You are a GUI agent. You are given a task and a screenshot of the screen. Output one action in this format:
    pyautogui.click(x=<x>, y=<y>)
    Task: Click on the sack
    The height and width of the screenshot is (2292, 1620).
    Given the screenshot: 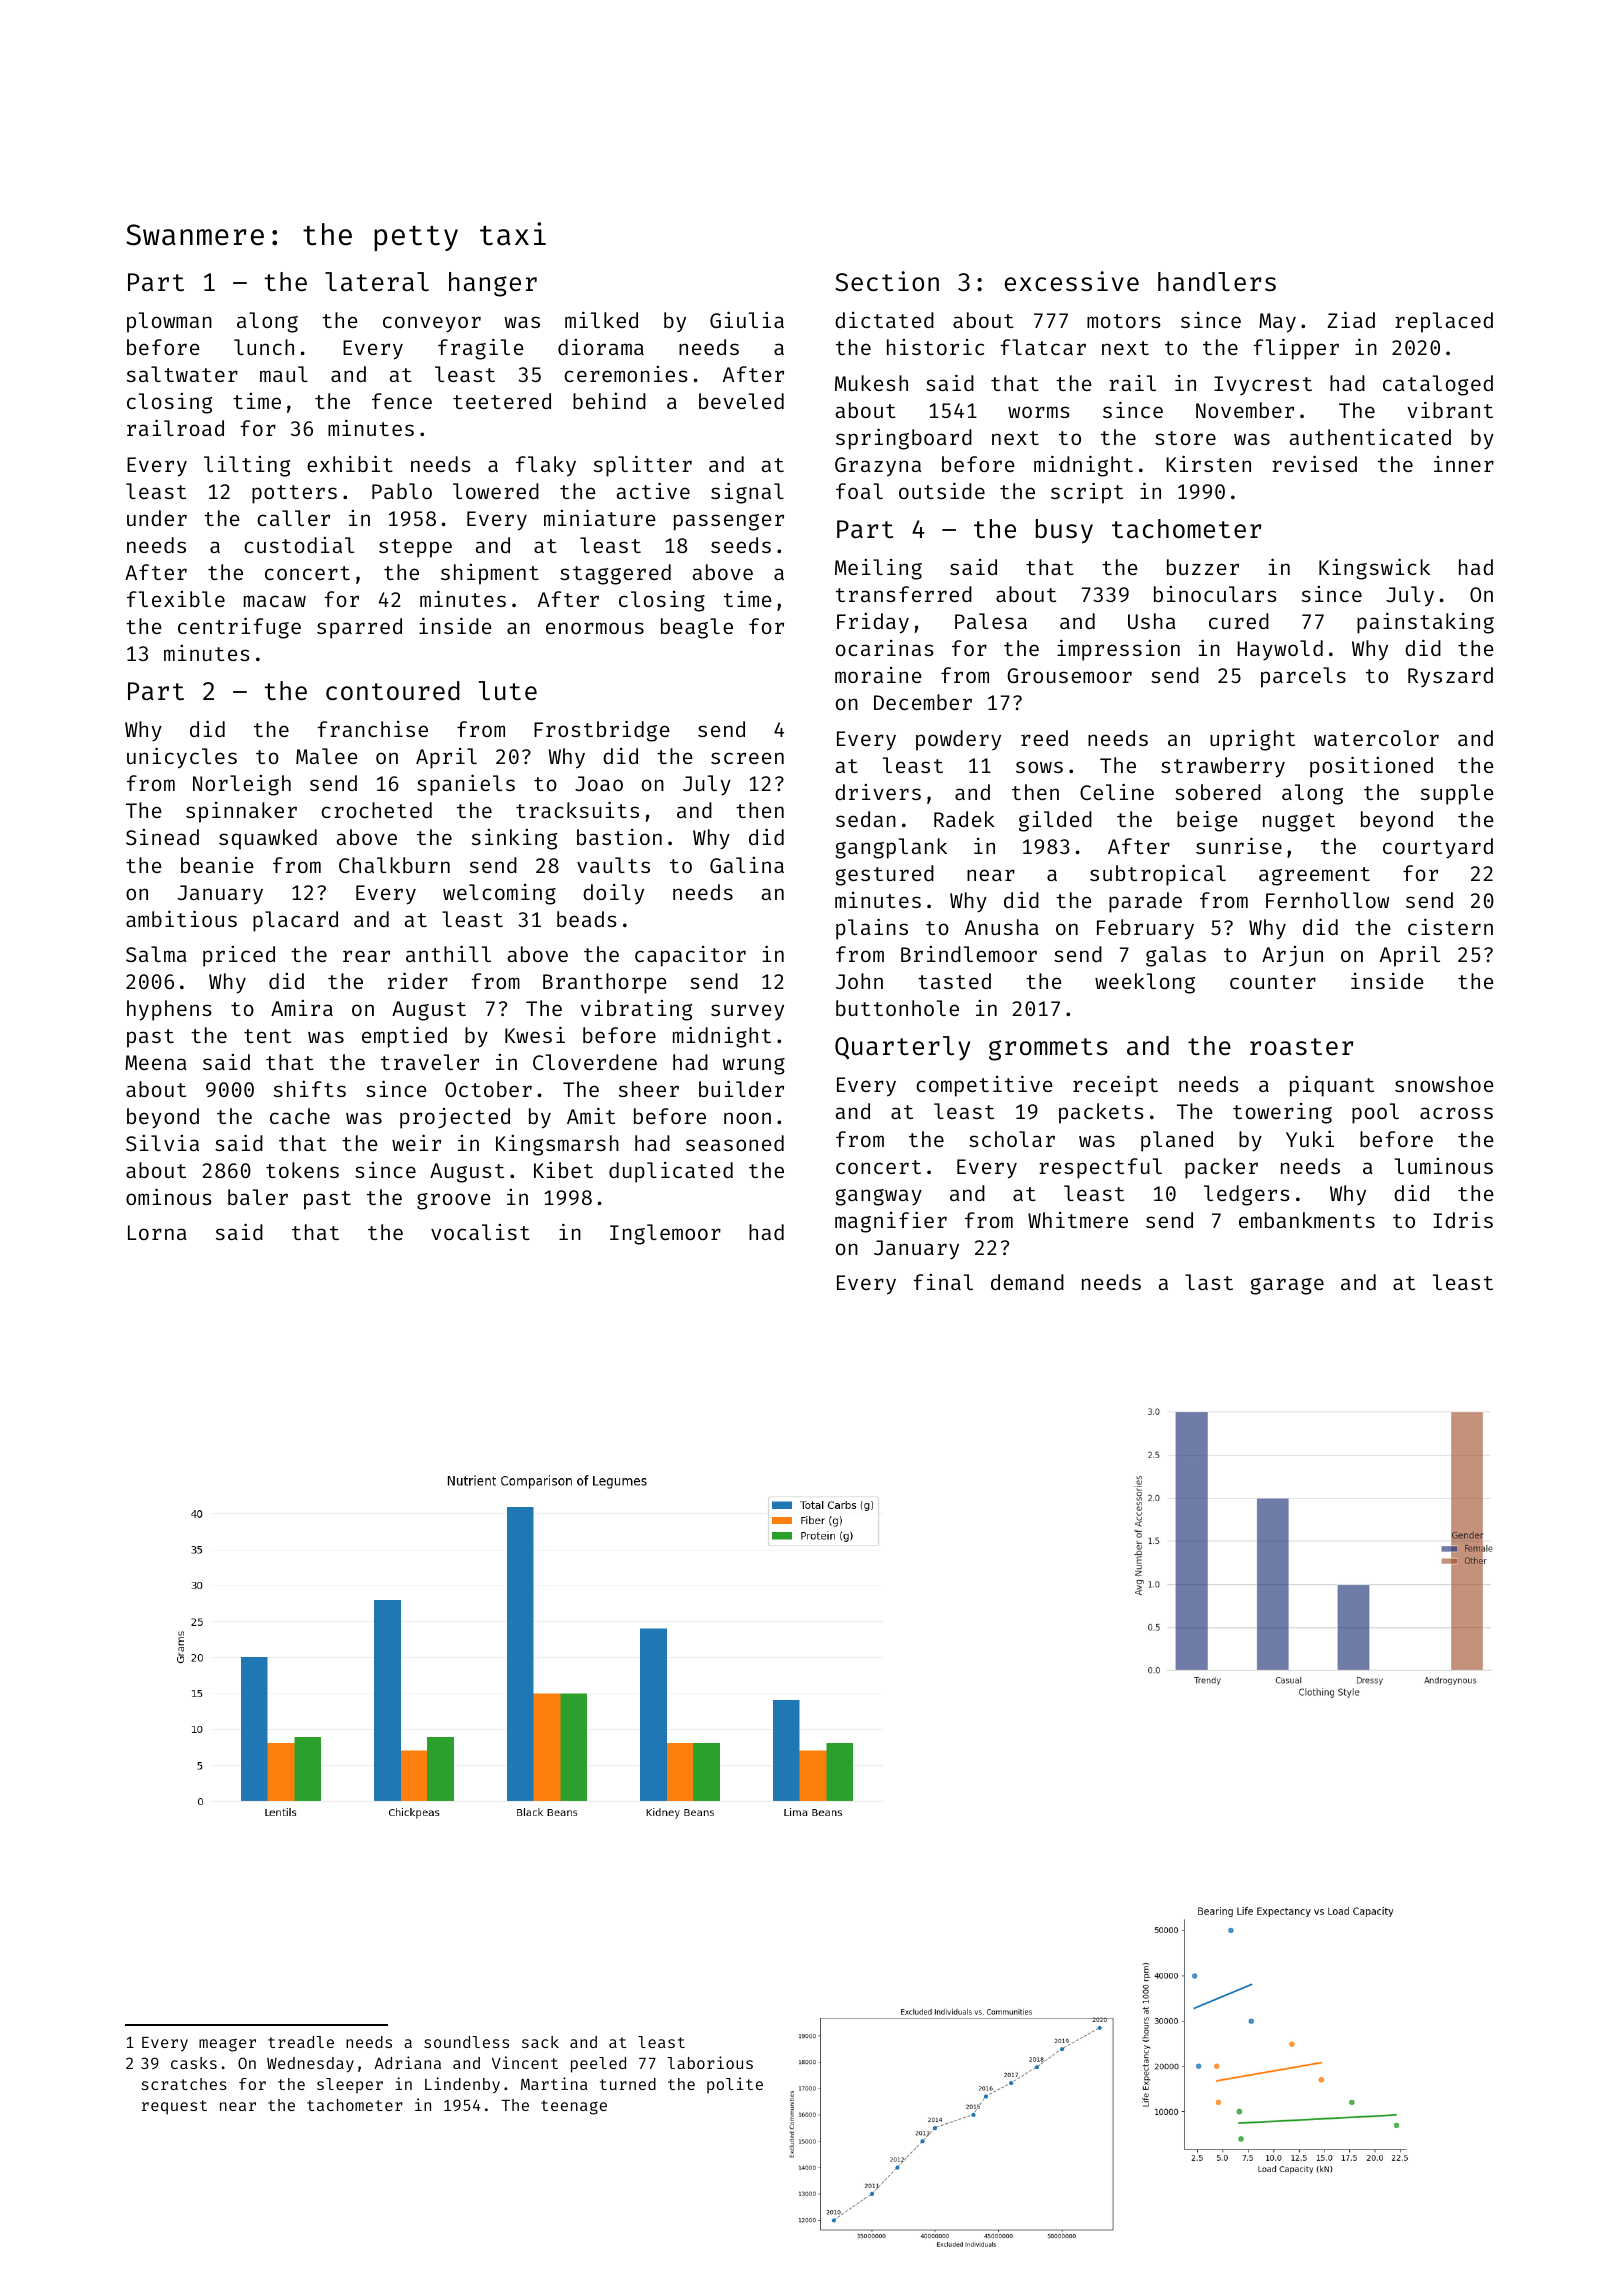 What is the action you would take?
    pyautogui.click(x=540, y=2042)
